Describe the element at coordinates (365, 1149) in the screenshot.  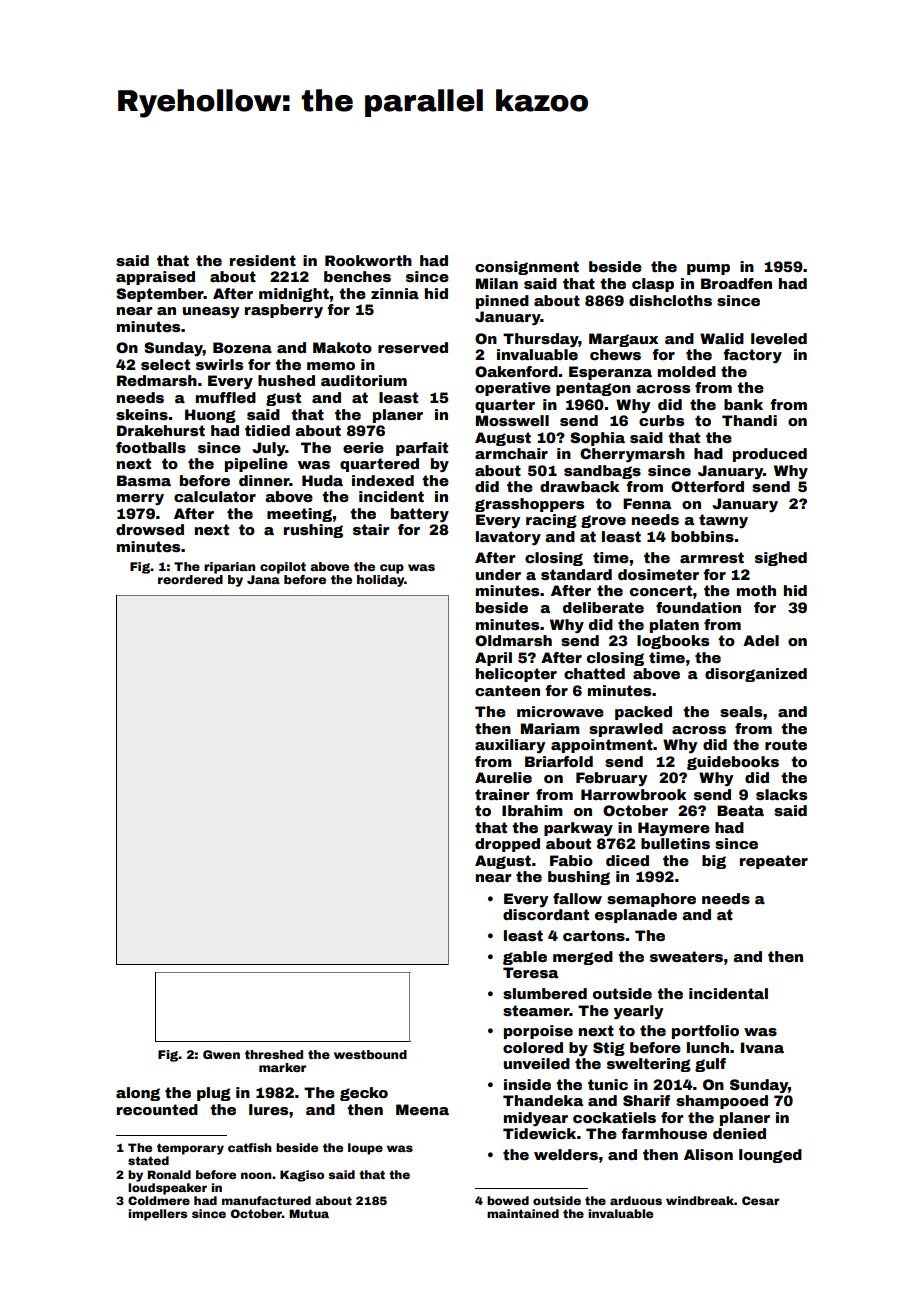
I see `loupe` at that location.
